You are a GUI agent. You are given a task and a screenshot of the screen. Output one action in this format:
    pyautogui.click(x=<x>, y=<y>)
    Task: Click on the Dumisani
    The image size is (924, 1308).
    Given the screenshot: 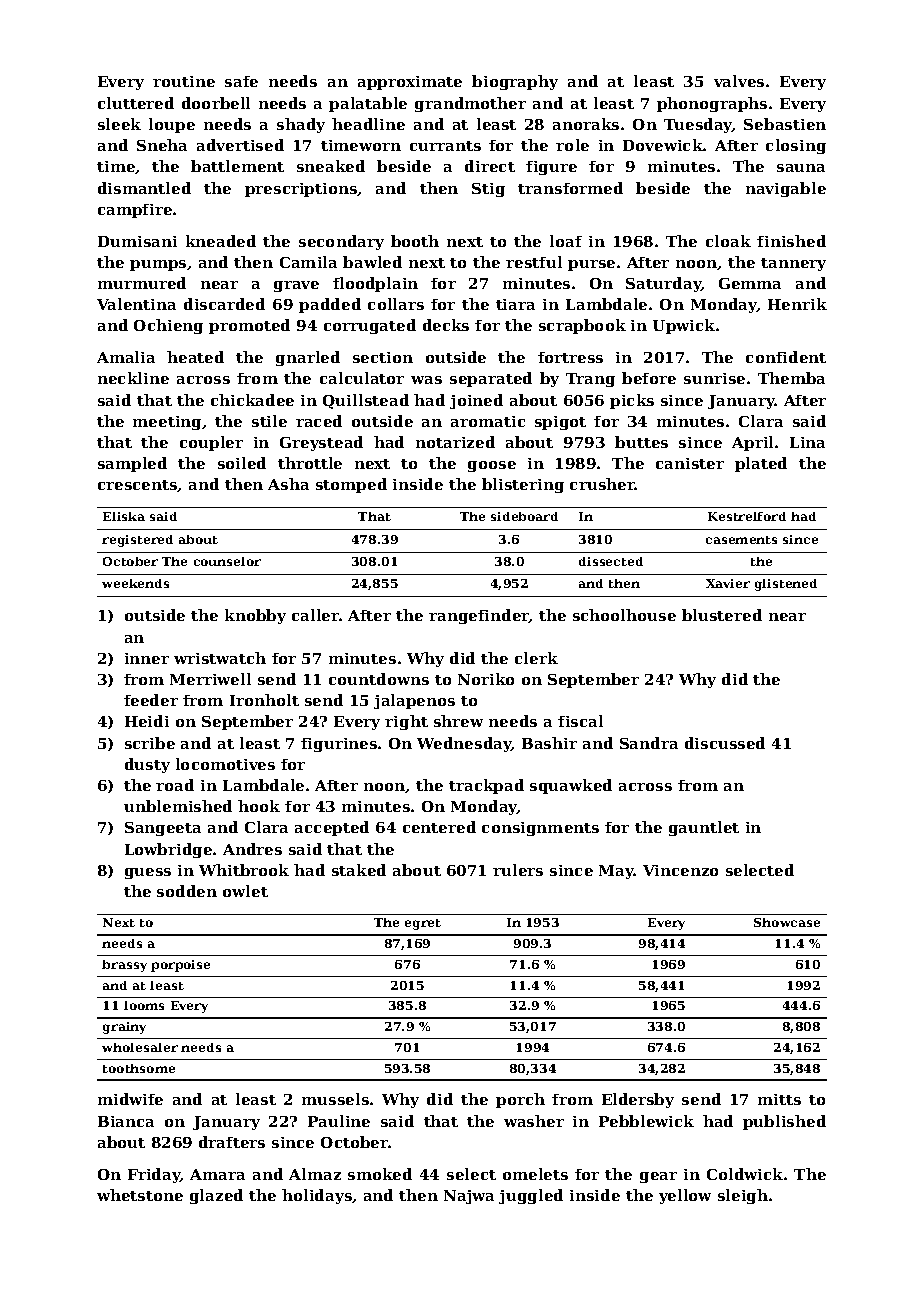 What is the action you would take?
    pyautogui.click(x=137, y=241)
